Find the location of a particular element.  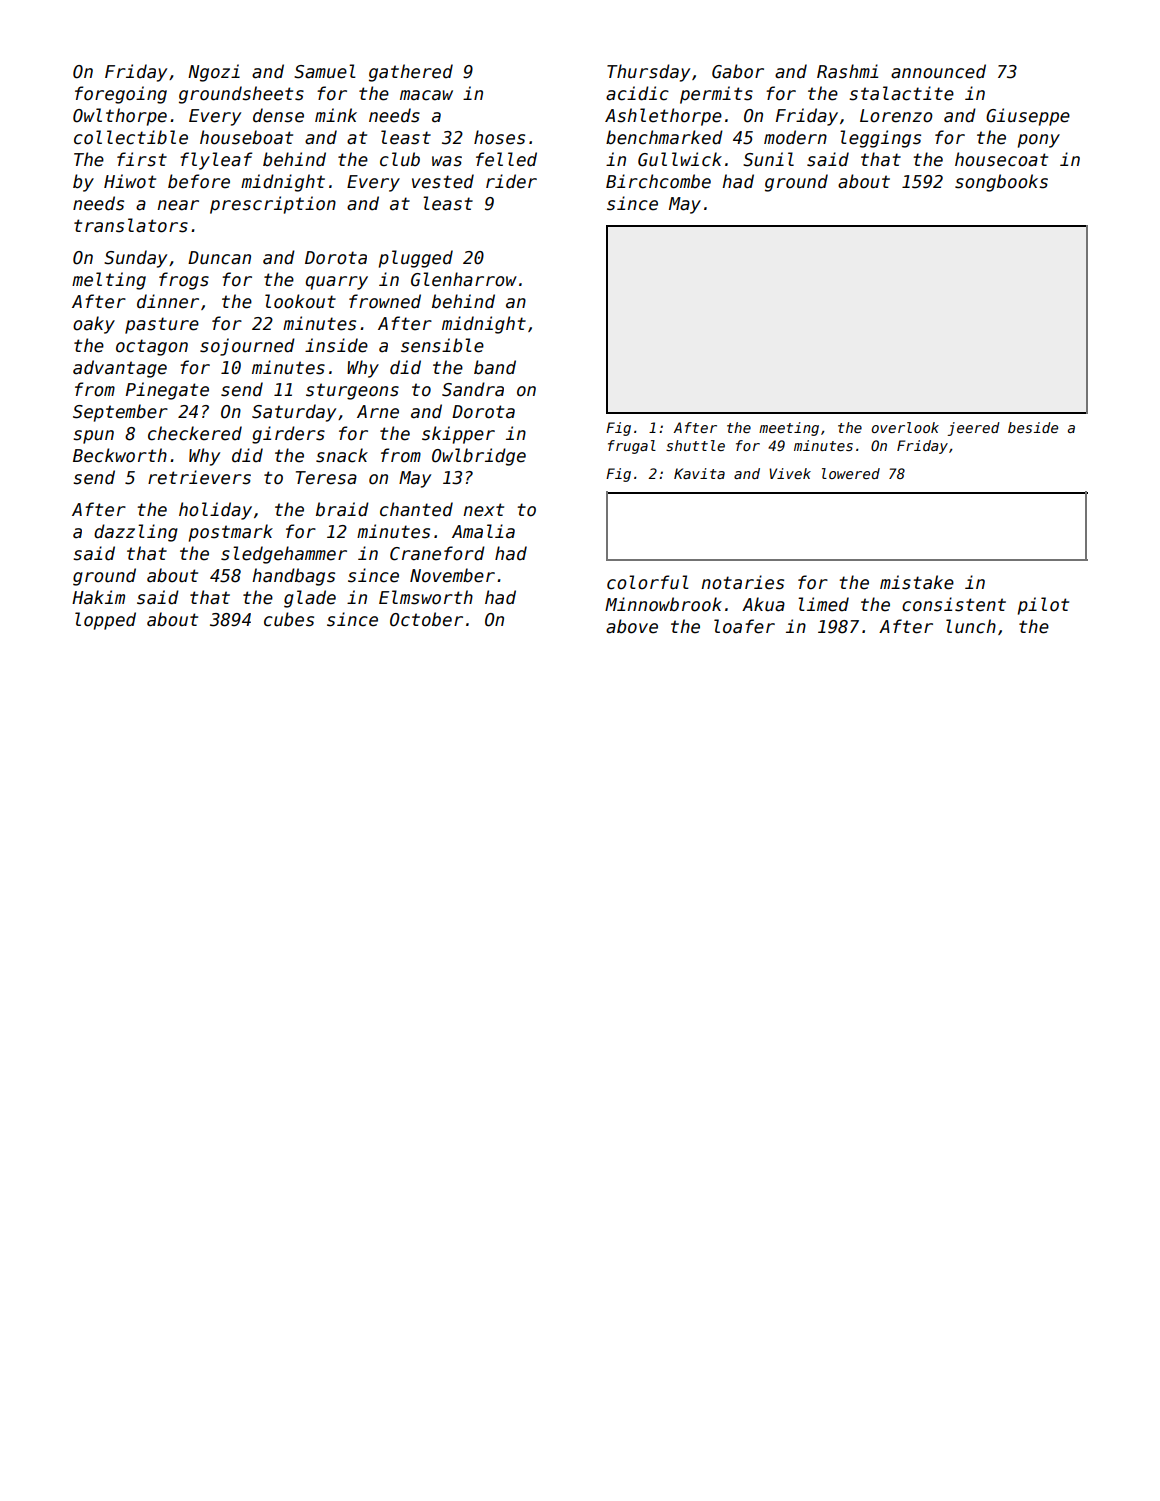

Amalia is located at coordinates (483, 531).
